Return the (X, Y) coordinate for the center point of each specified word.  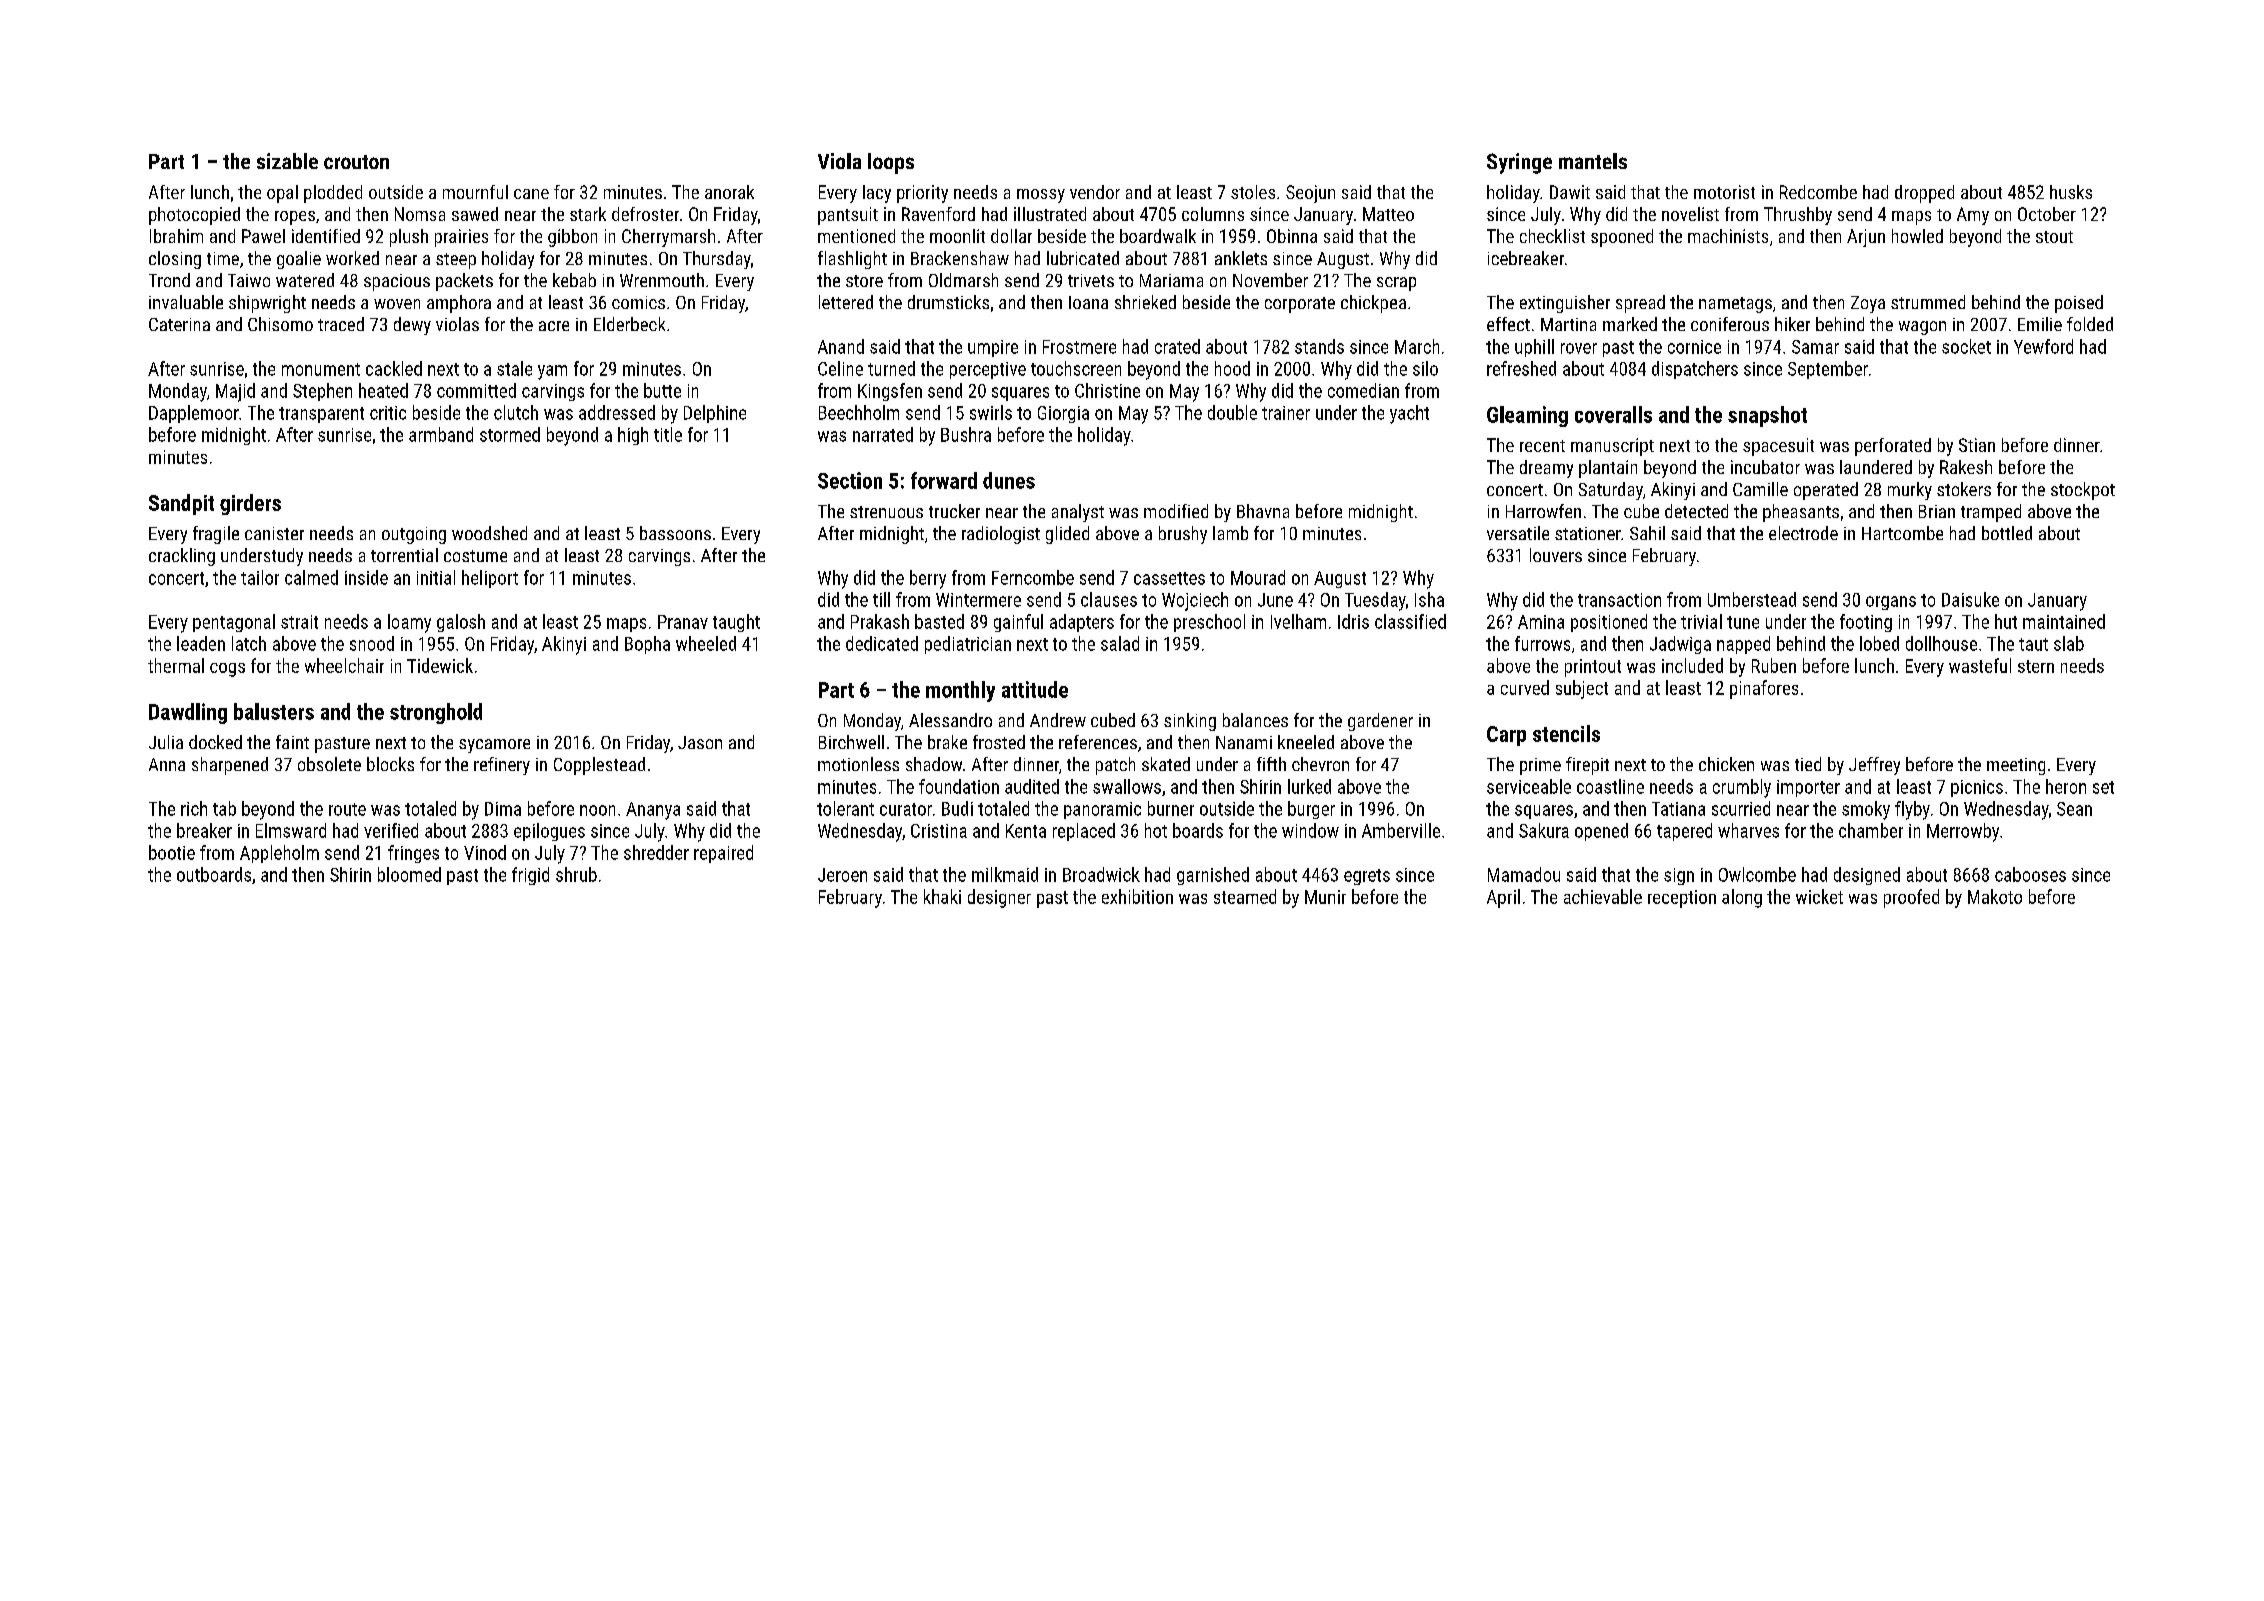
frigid (530, 876)
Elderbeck (629, 324)
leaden (201, 643)
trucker (954, 511)
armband (441, 434)
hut (2006, 621)
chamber (1871, 830)
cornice (1694, 347)
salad (1120, 643)
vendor (1095, 192)
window (1310, 830)
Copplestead (599, 766)
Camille (1760, 489)
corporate (1300, 305)
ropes (295, 218)
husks (2071, 192)
